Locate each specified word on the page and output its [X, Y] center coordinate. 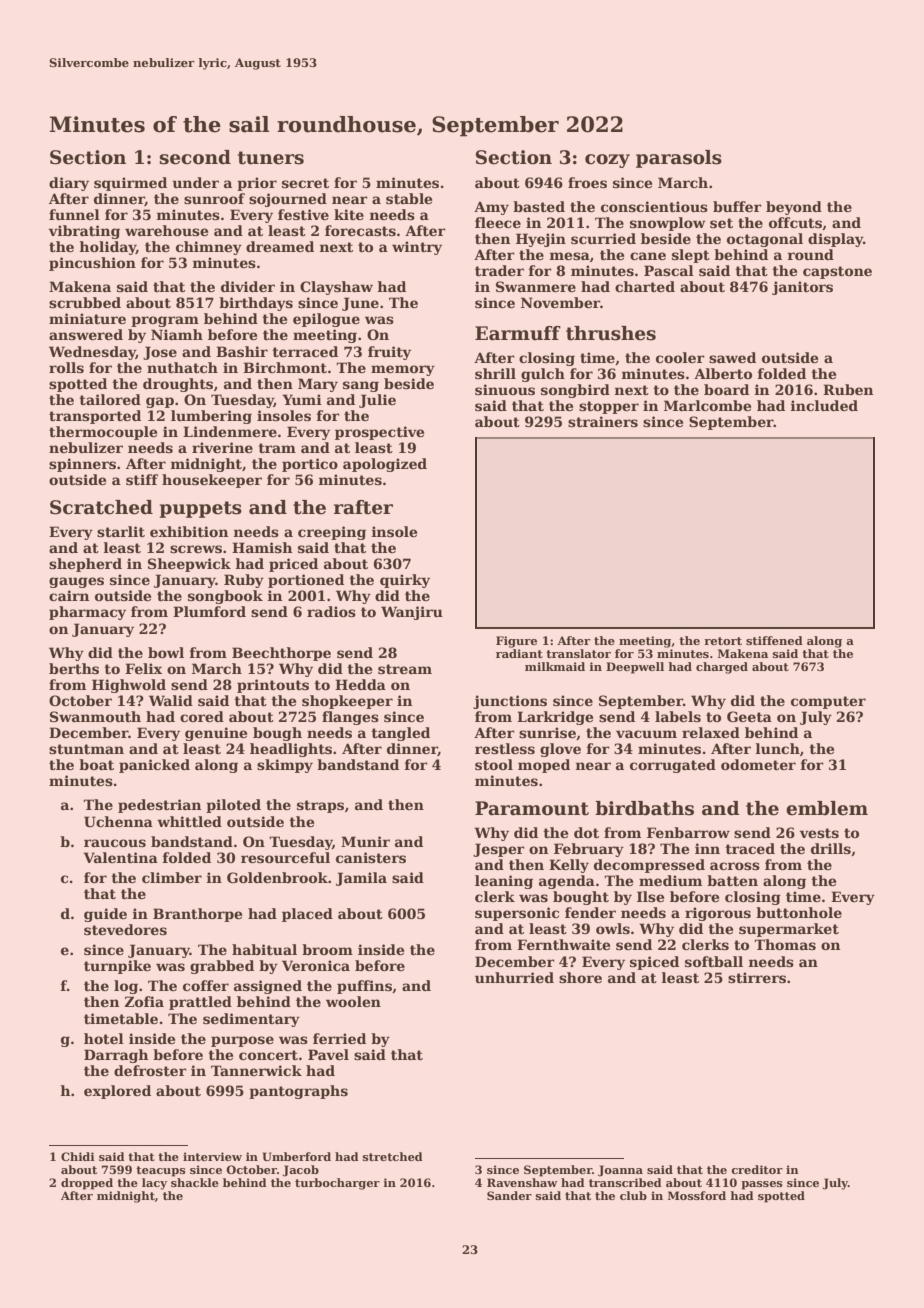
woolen [353, 1001]
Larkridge [555, 718]
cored [202, 716]
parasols [679, 159]
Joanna [620, 1171]
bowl [166, 652]
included [824, 405]
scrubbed [85, 302]
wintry [417, 248]
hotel [104, 1038]
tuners [271, 158]
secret [305, 183]
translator [578, 653]
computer [828, 702]
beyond [794, 208]
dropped [87, 1184]
